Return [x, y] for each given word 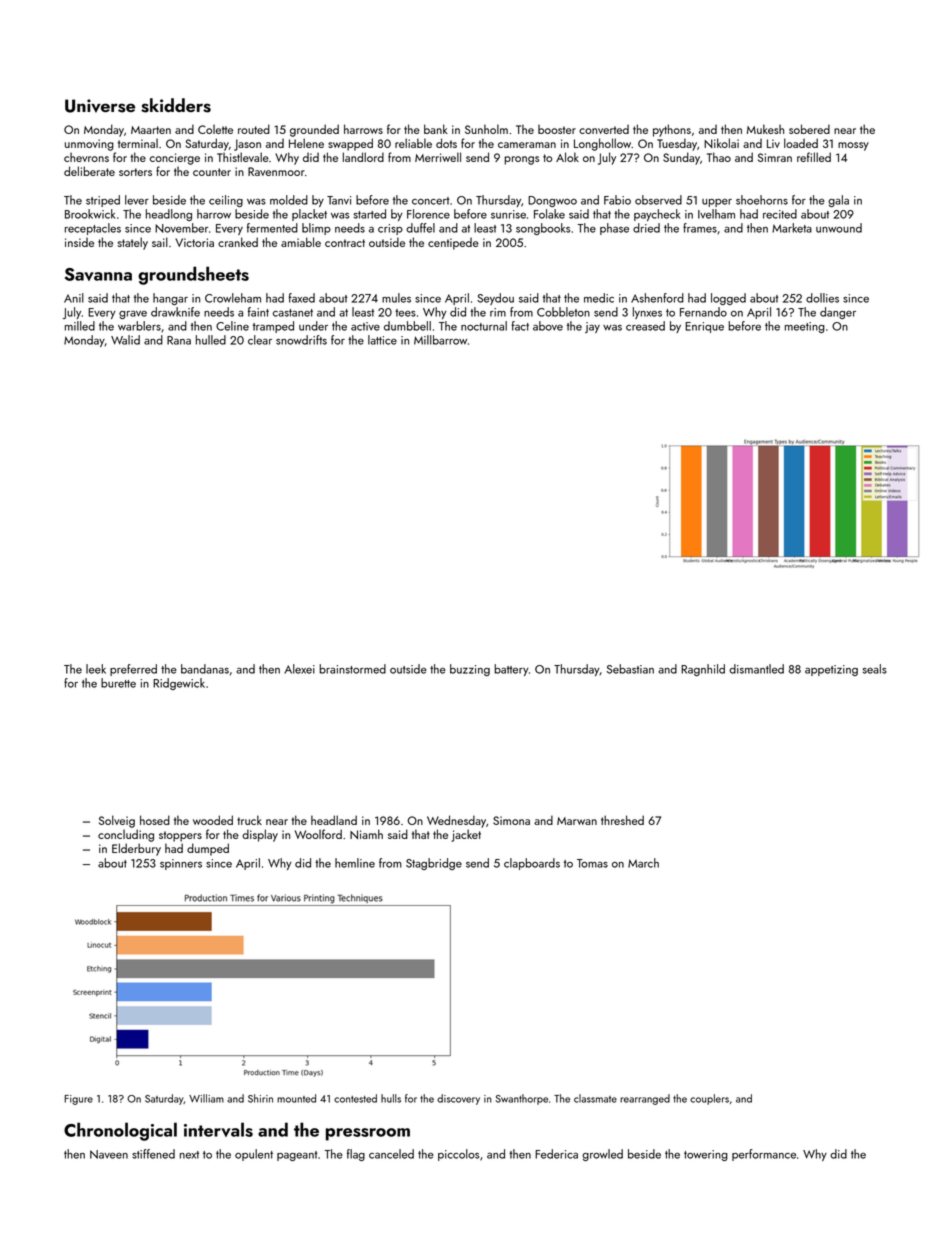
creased [645, 326]
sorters [135, 172]
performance [764, 1155]
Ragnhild [703, 670]
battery [511, 670]
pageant [297, 1156]
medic [599, 298]
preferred [133, 670]
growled [602, 1155]
